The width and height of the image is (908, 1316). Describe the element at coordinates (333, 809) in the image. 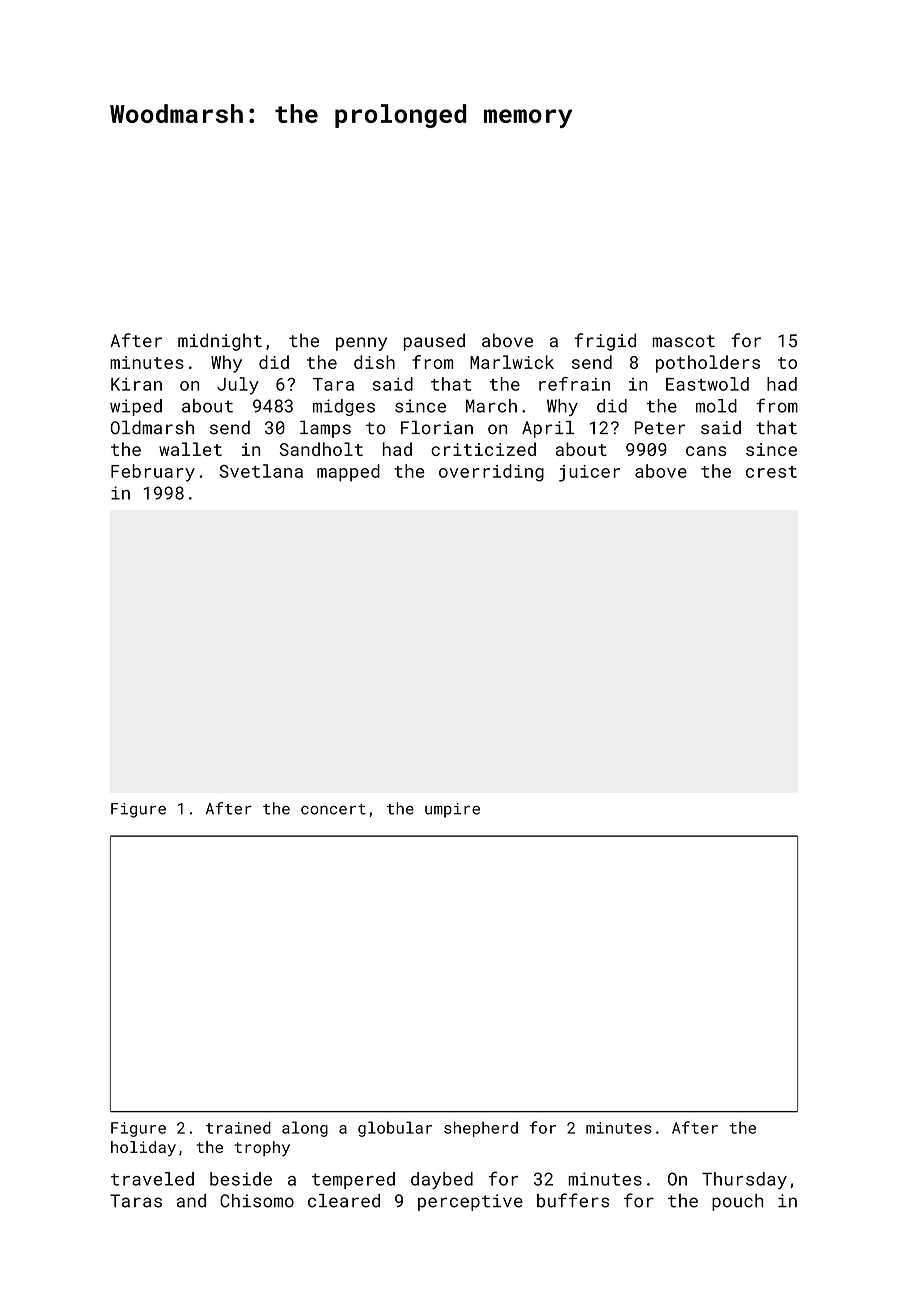

I see `concert` at that location.
